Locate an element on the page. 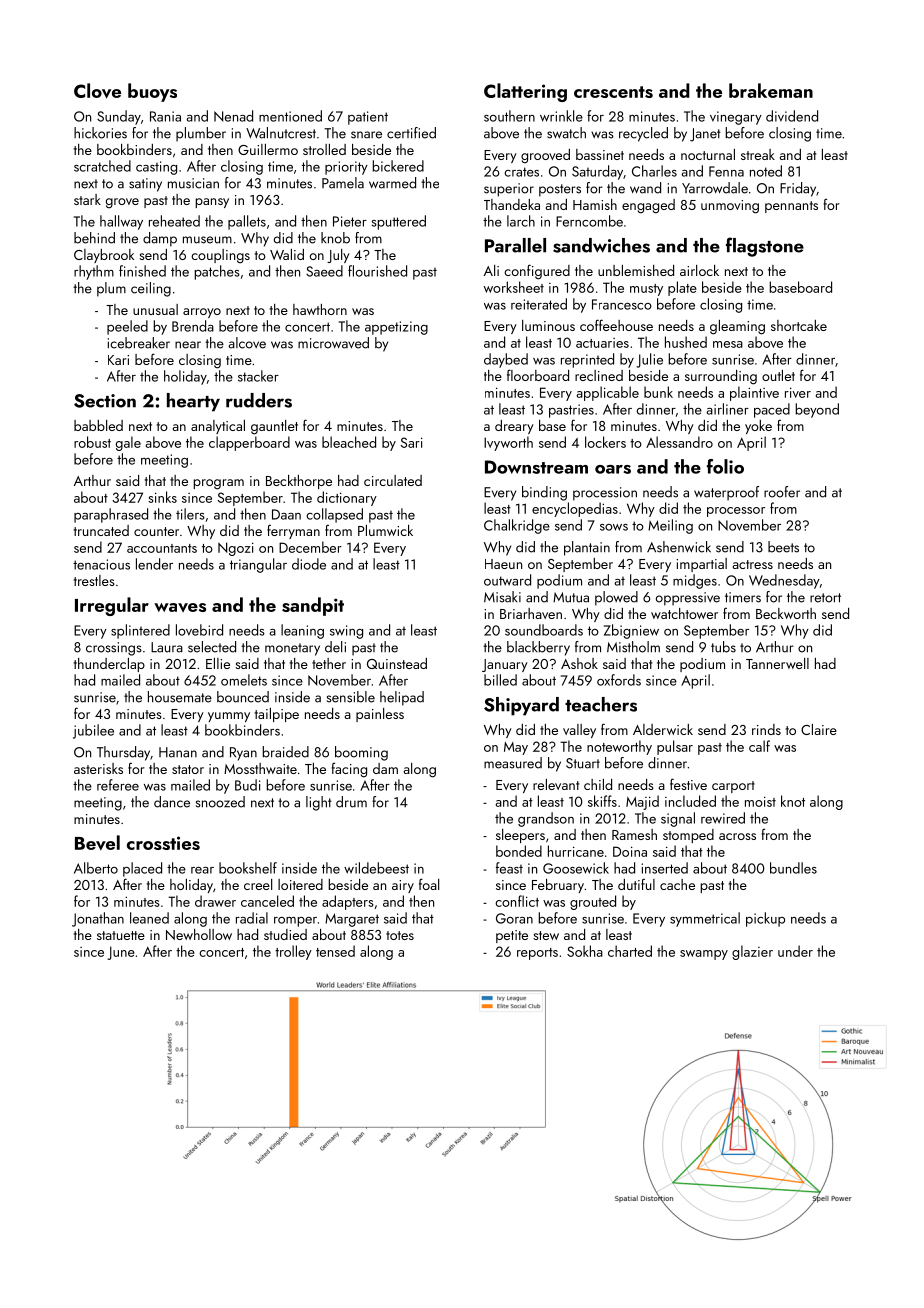 The width and height of the page is (924, 1308). yoke is located at coordinates (758, 427).
